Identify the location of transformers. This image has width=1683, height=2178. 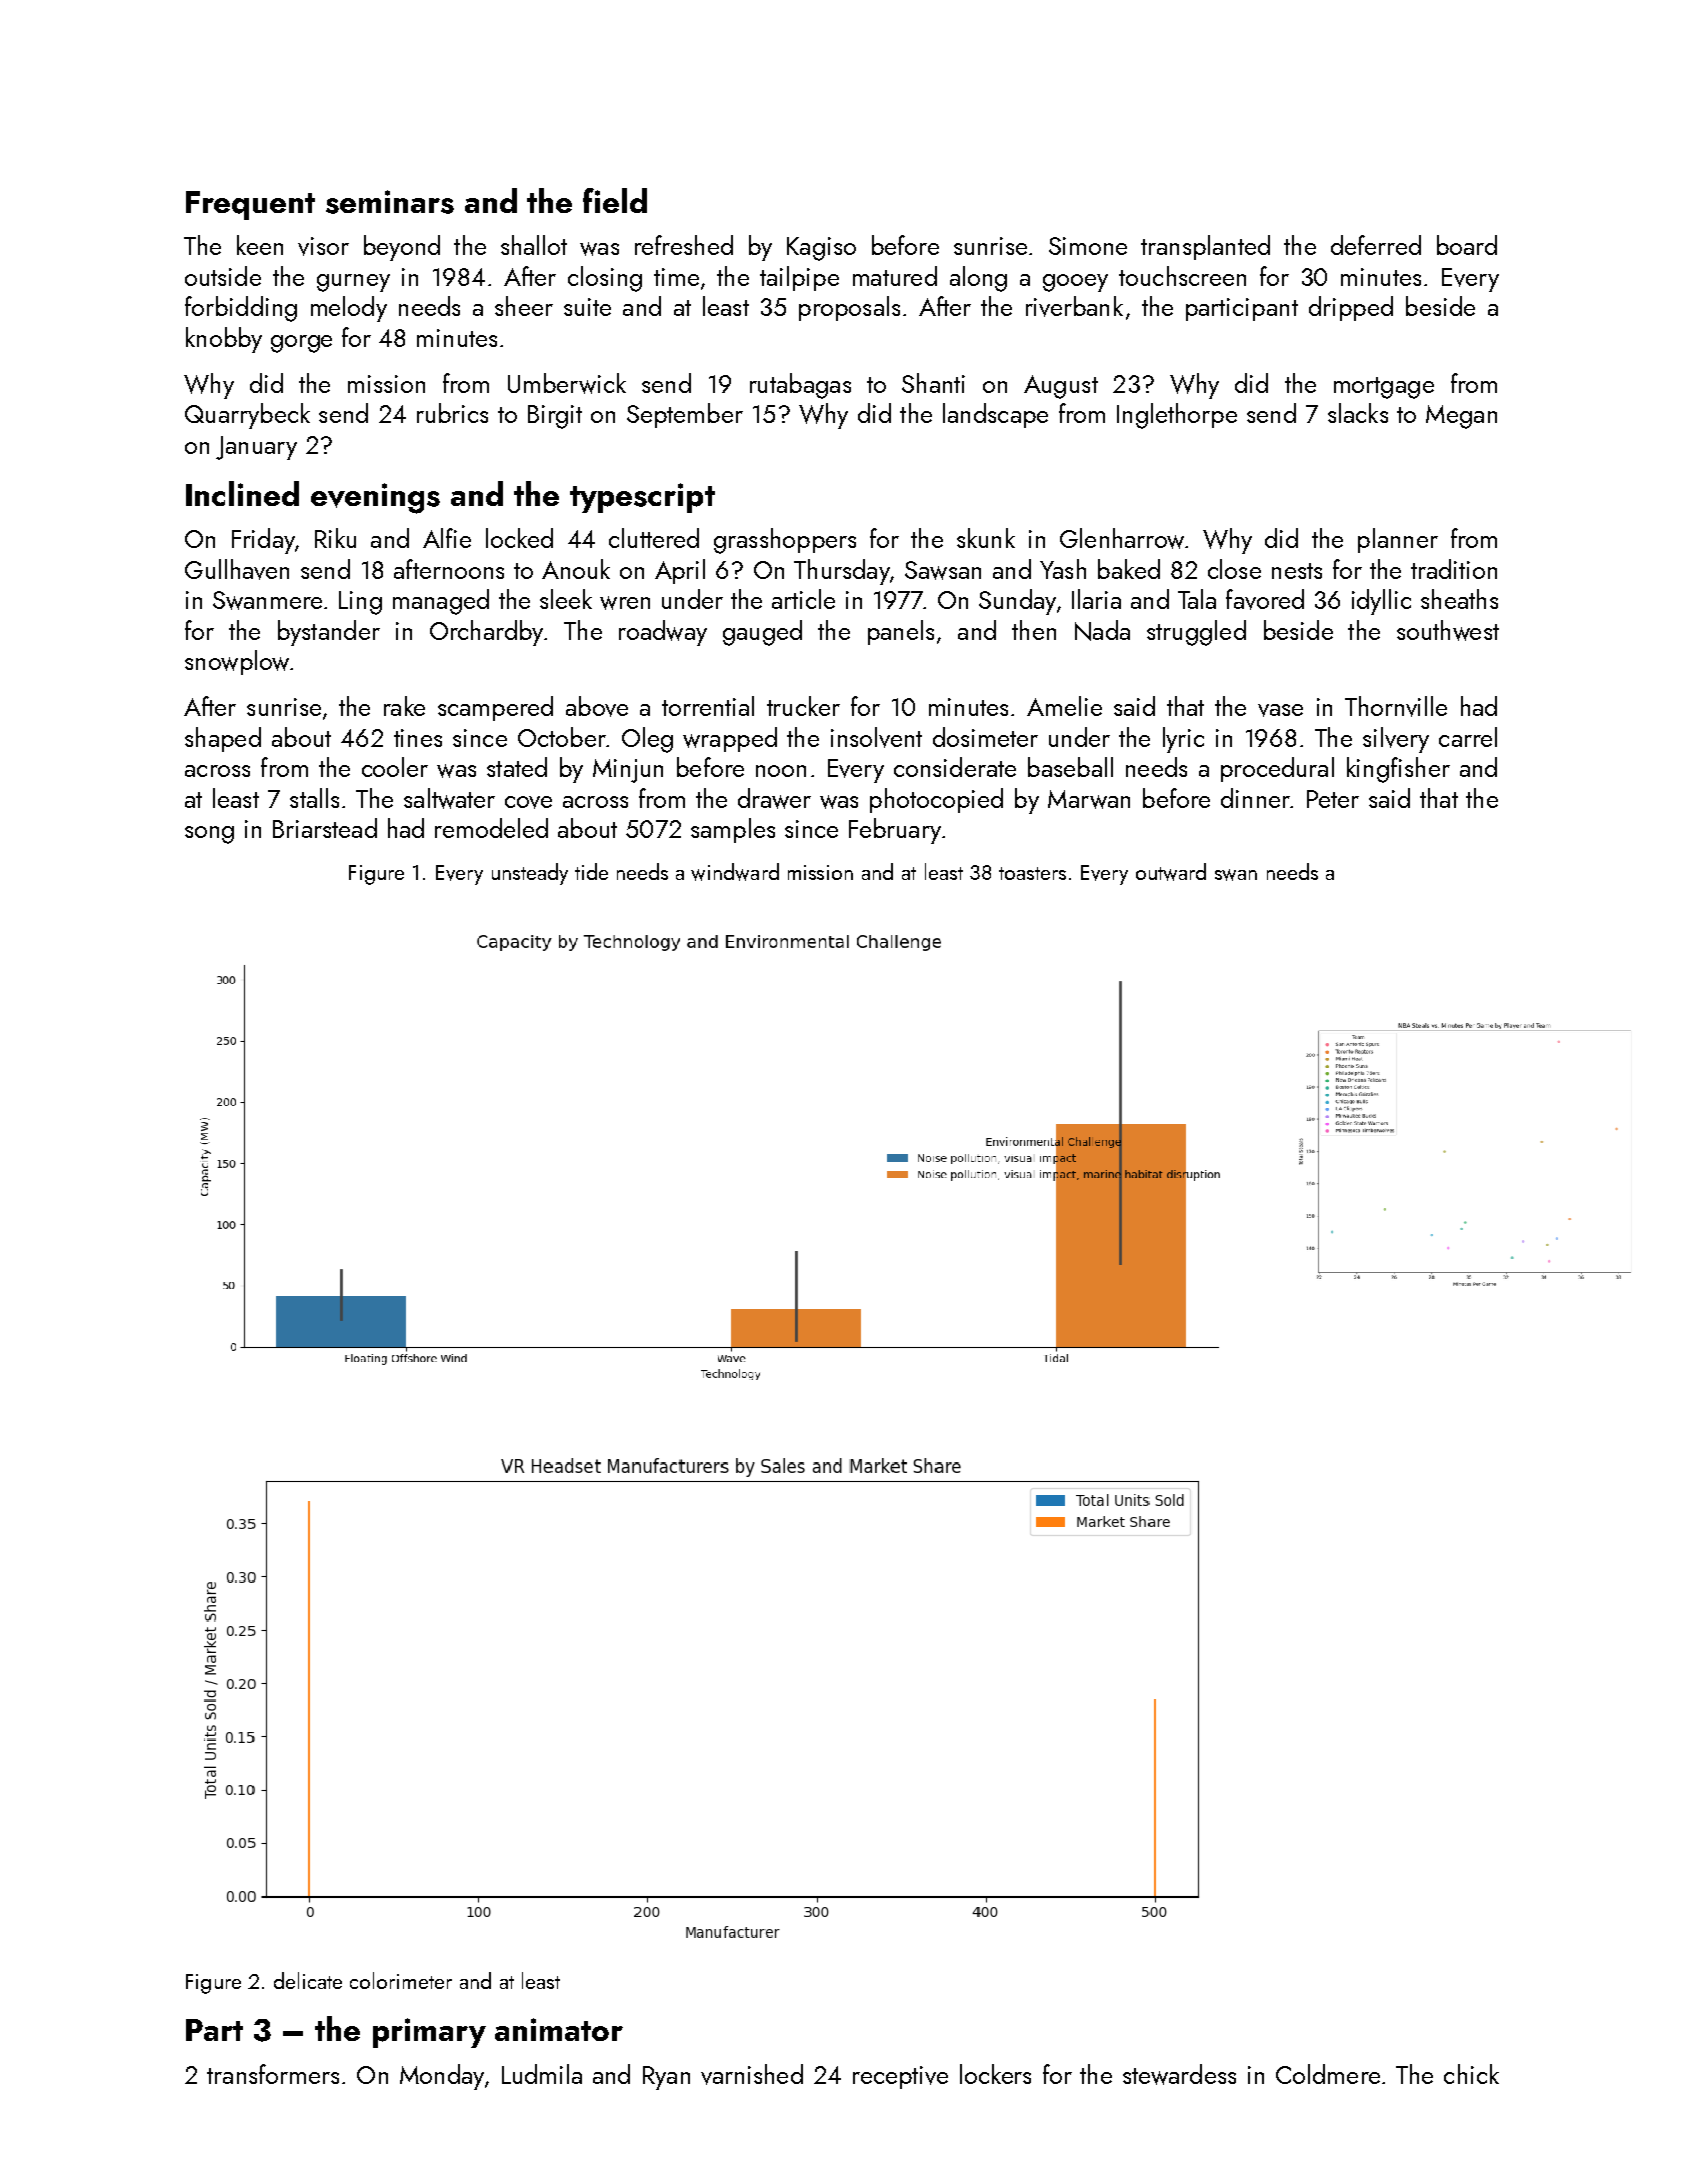
(273, 2074).
